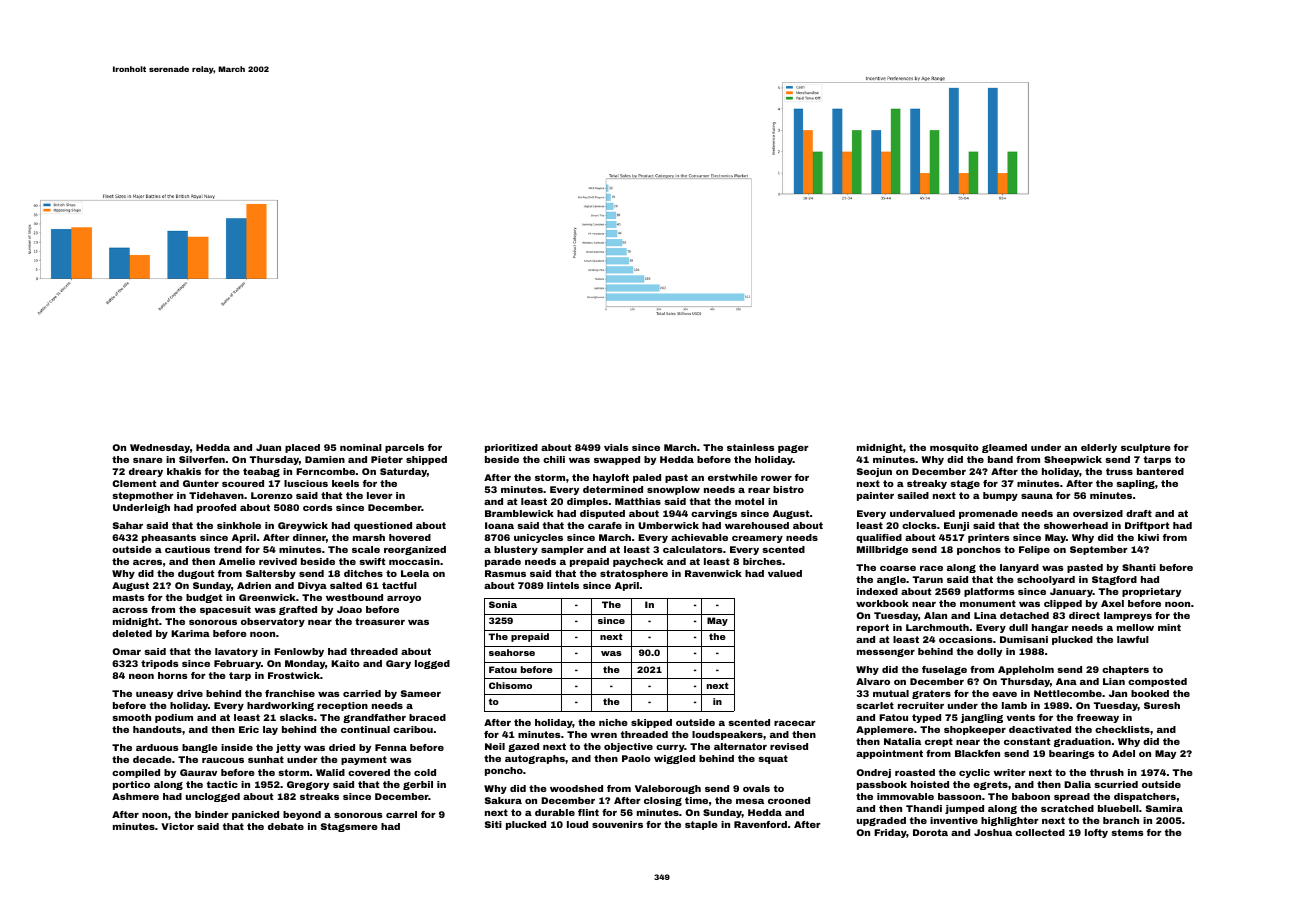  I want to click on Ashmere, so click(135, 796).
